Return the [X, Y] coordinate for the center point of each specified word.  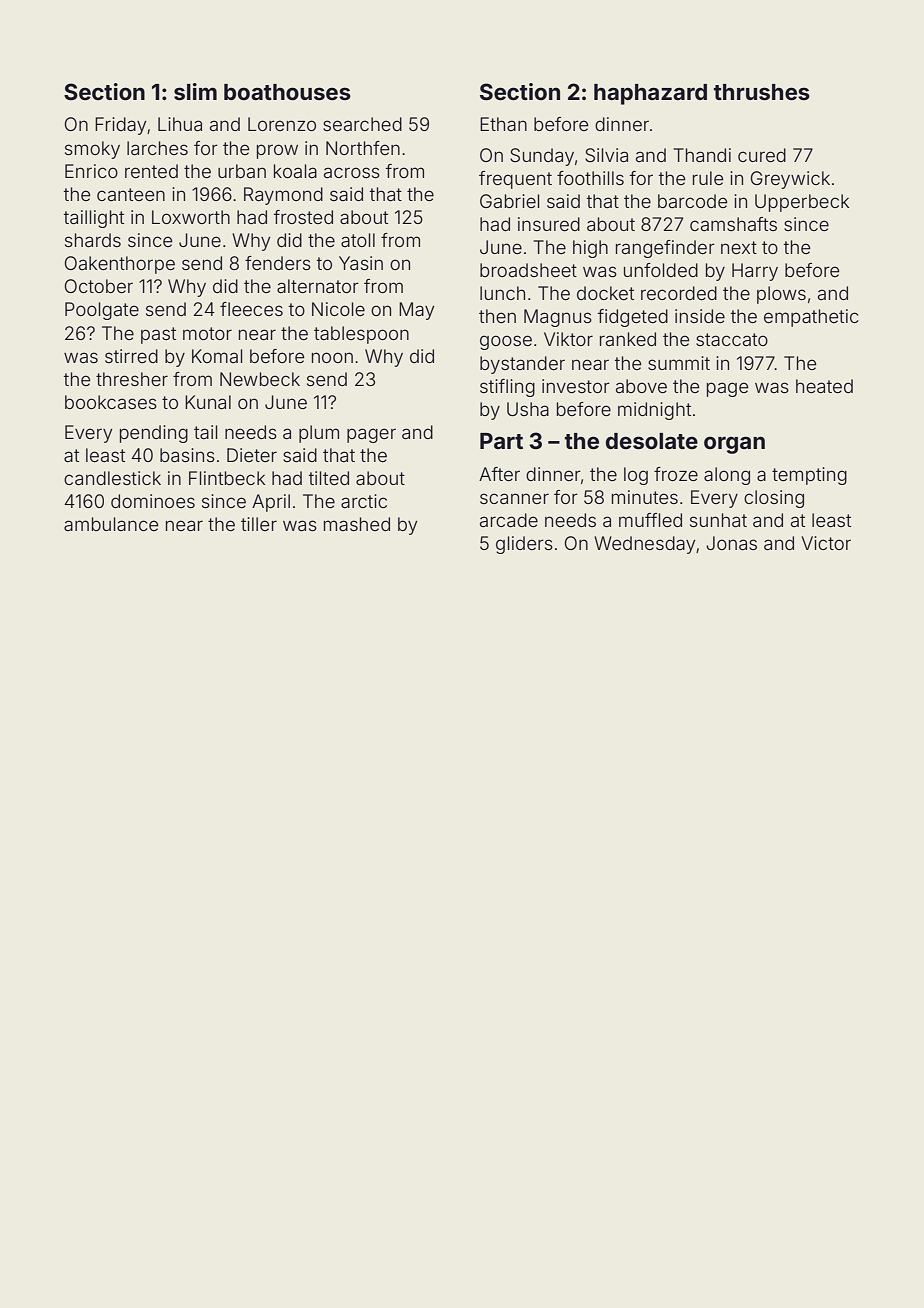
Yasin [361, 263]
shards [93, 240]
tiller [259, 524]
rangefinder [665, 249]
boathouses [287, 92]
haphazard [650, 94]
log [636, 476]
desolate [652, 441]
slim [195, 91]
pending [154, 434]
